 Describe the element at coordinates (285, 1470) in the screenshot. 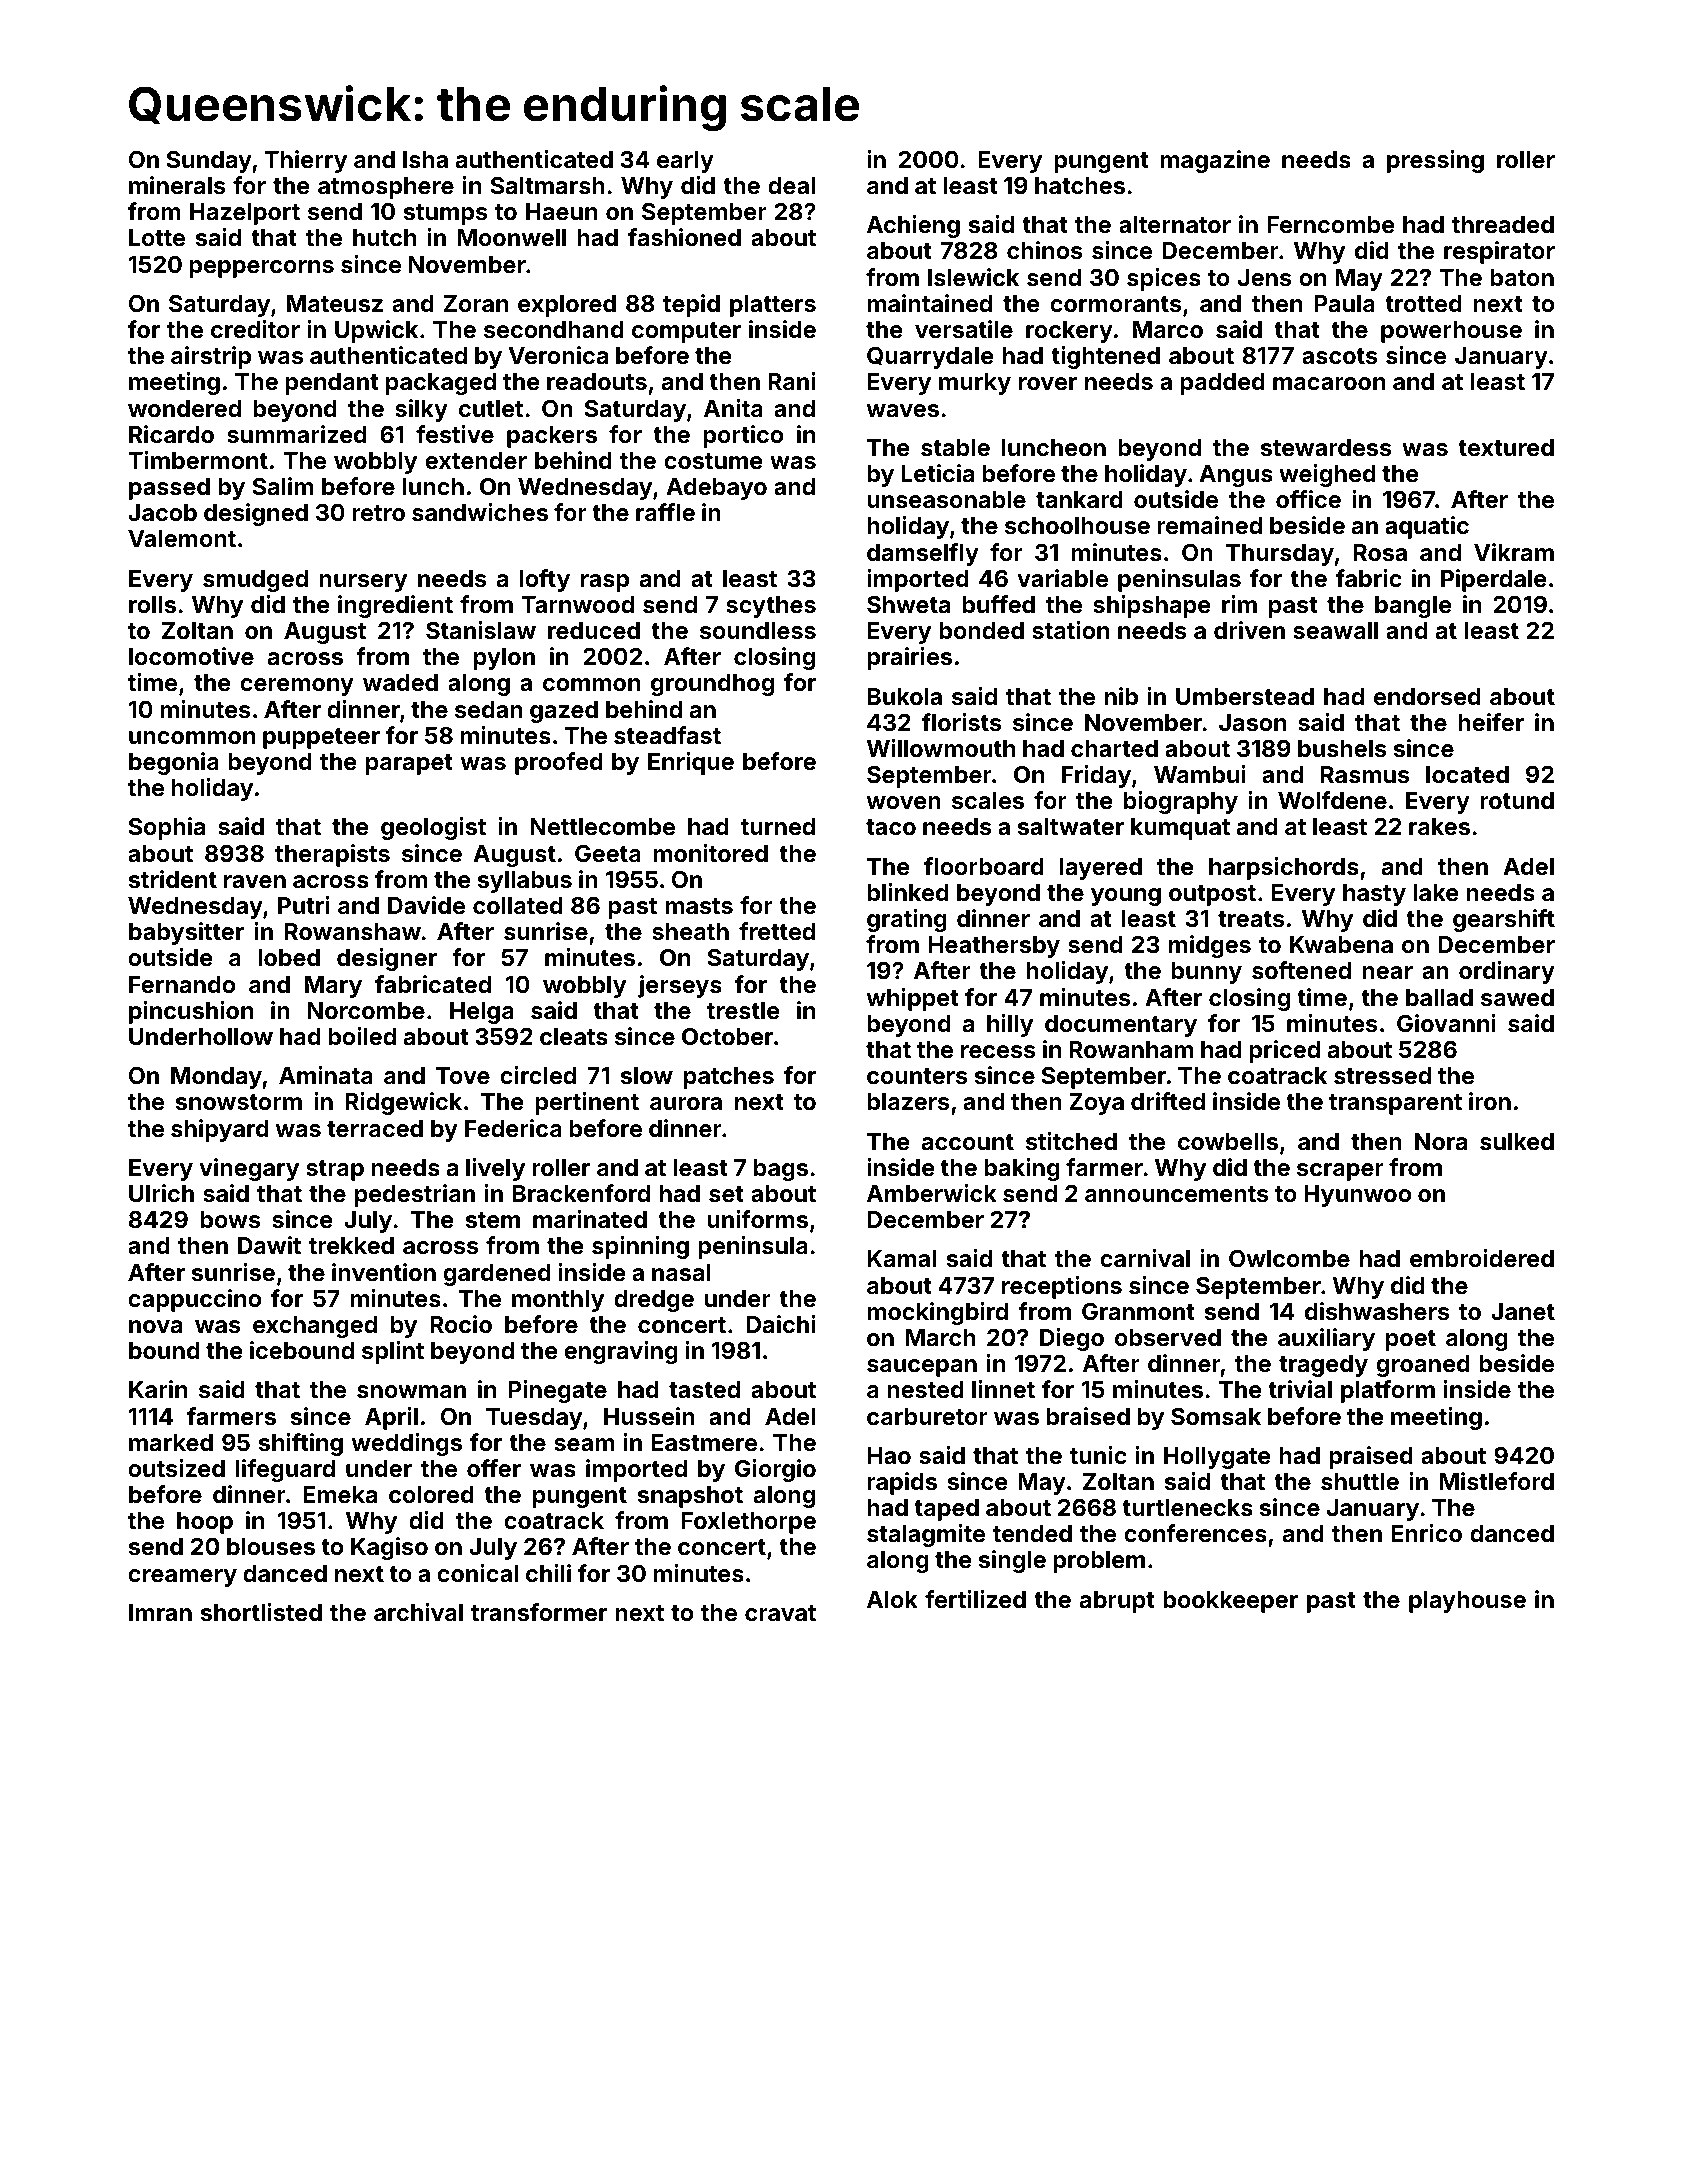

I see `lifeguard` at that location.
